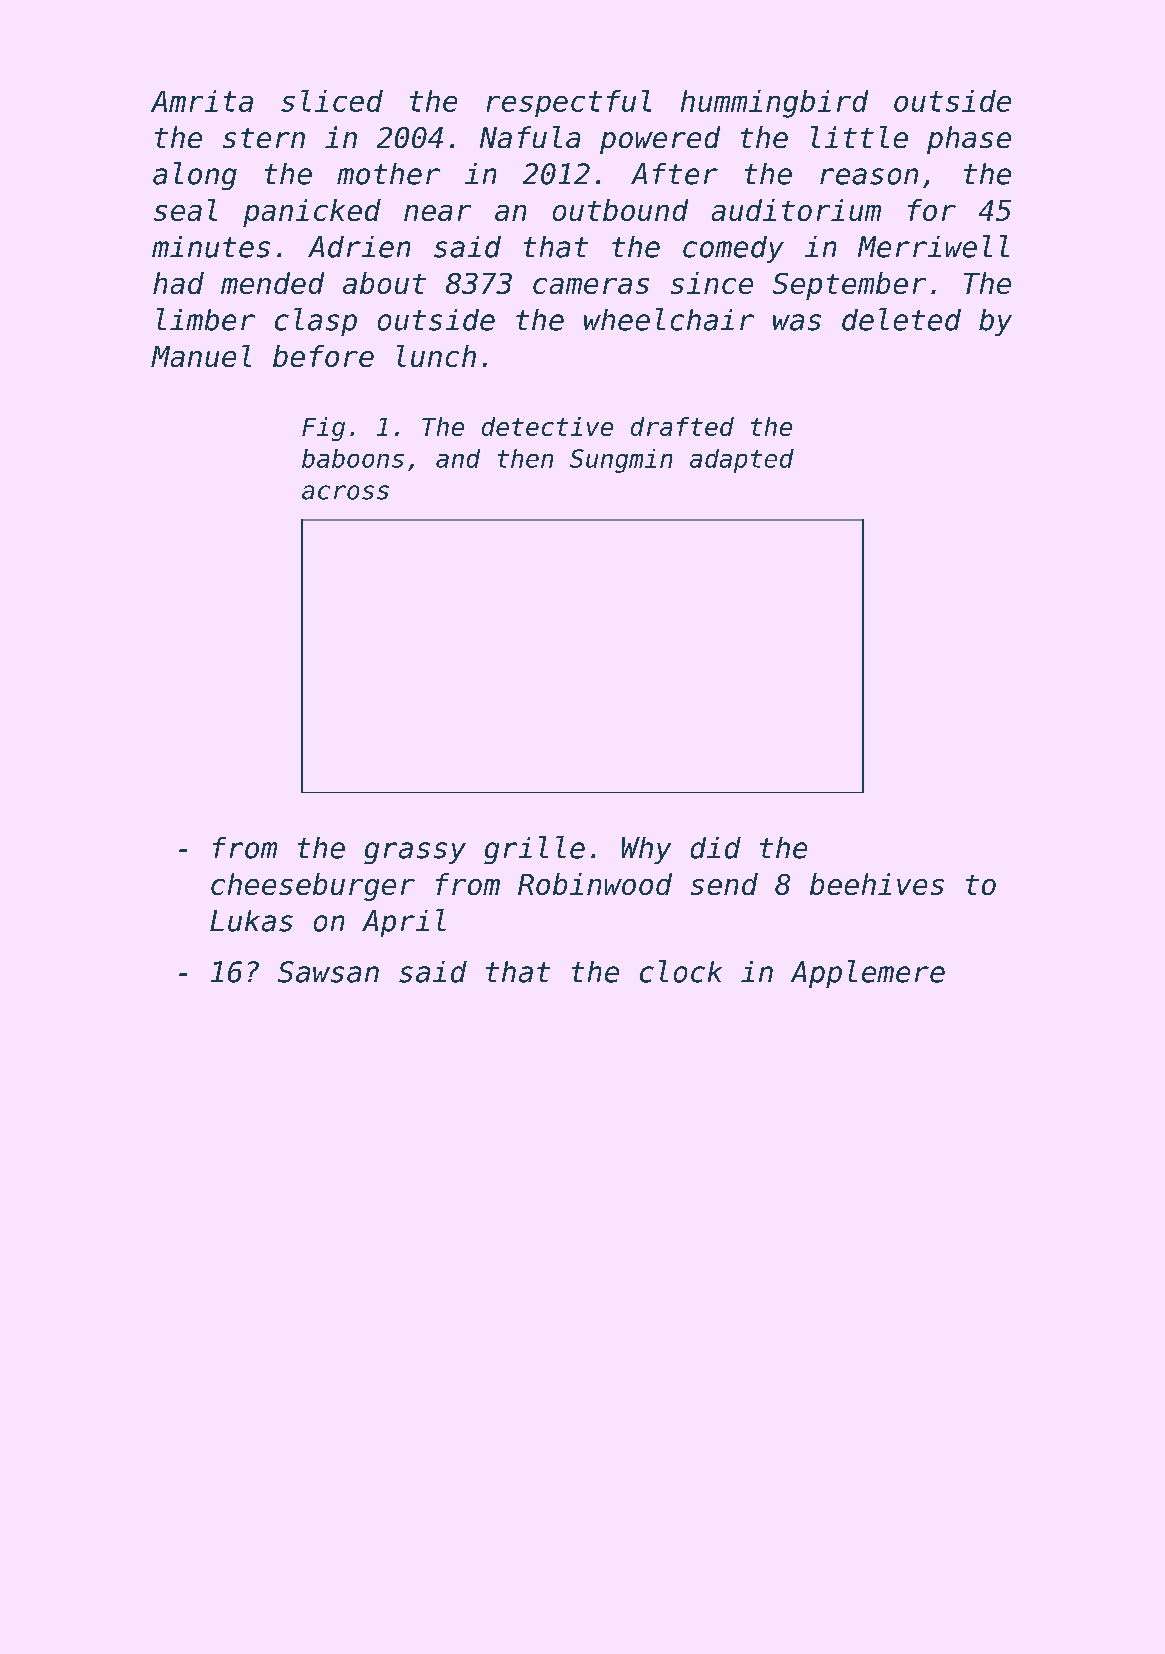 The width and height of the screenshot is (1165, 1654). Describe the element at coordinates (742, 461) in the screenshot. I see `adapted` at that location.
